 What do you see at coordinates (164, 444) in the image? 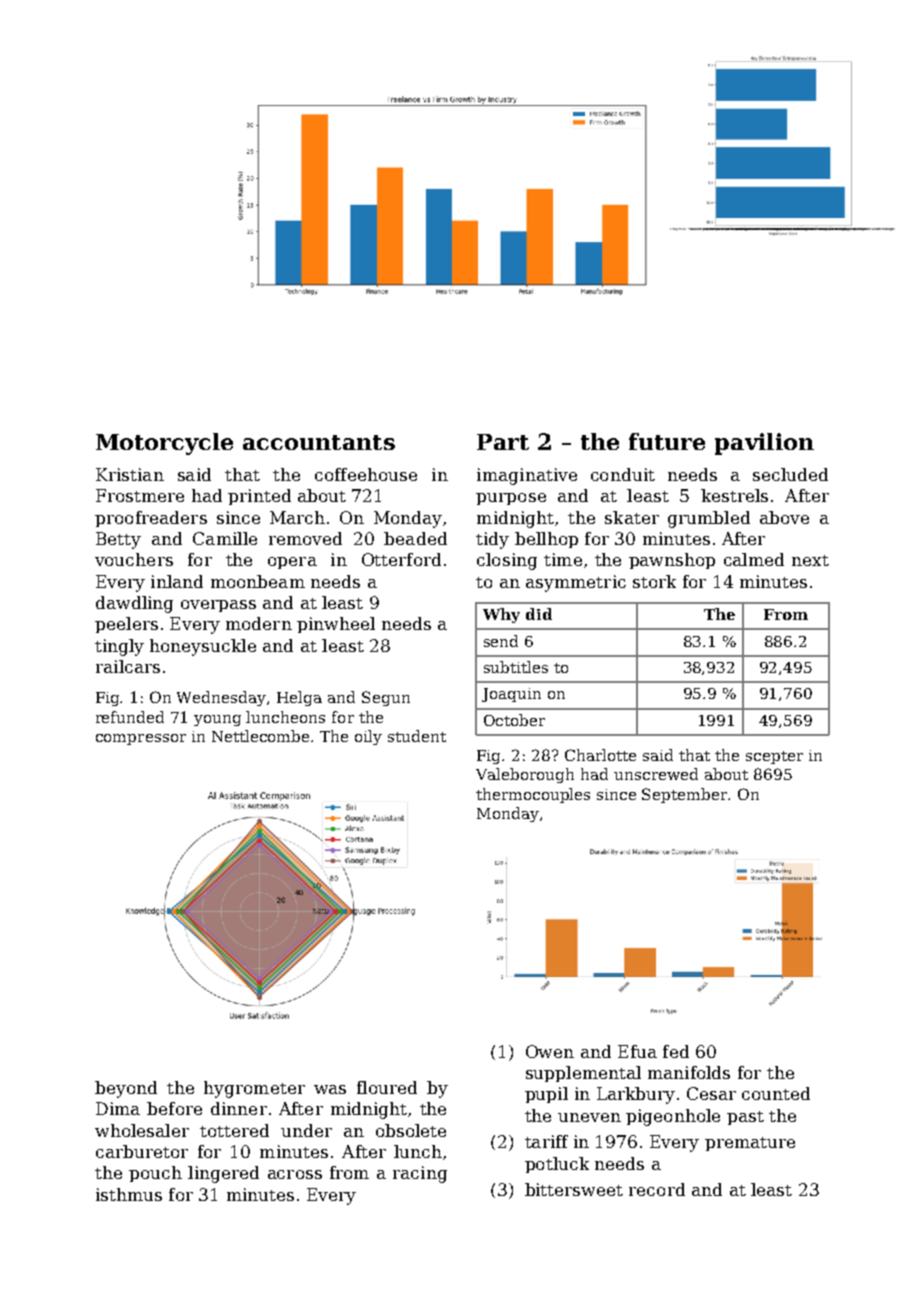
I see `Motorcycle` at bounding box center [164, 444].
